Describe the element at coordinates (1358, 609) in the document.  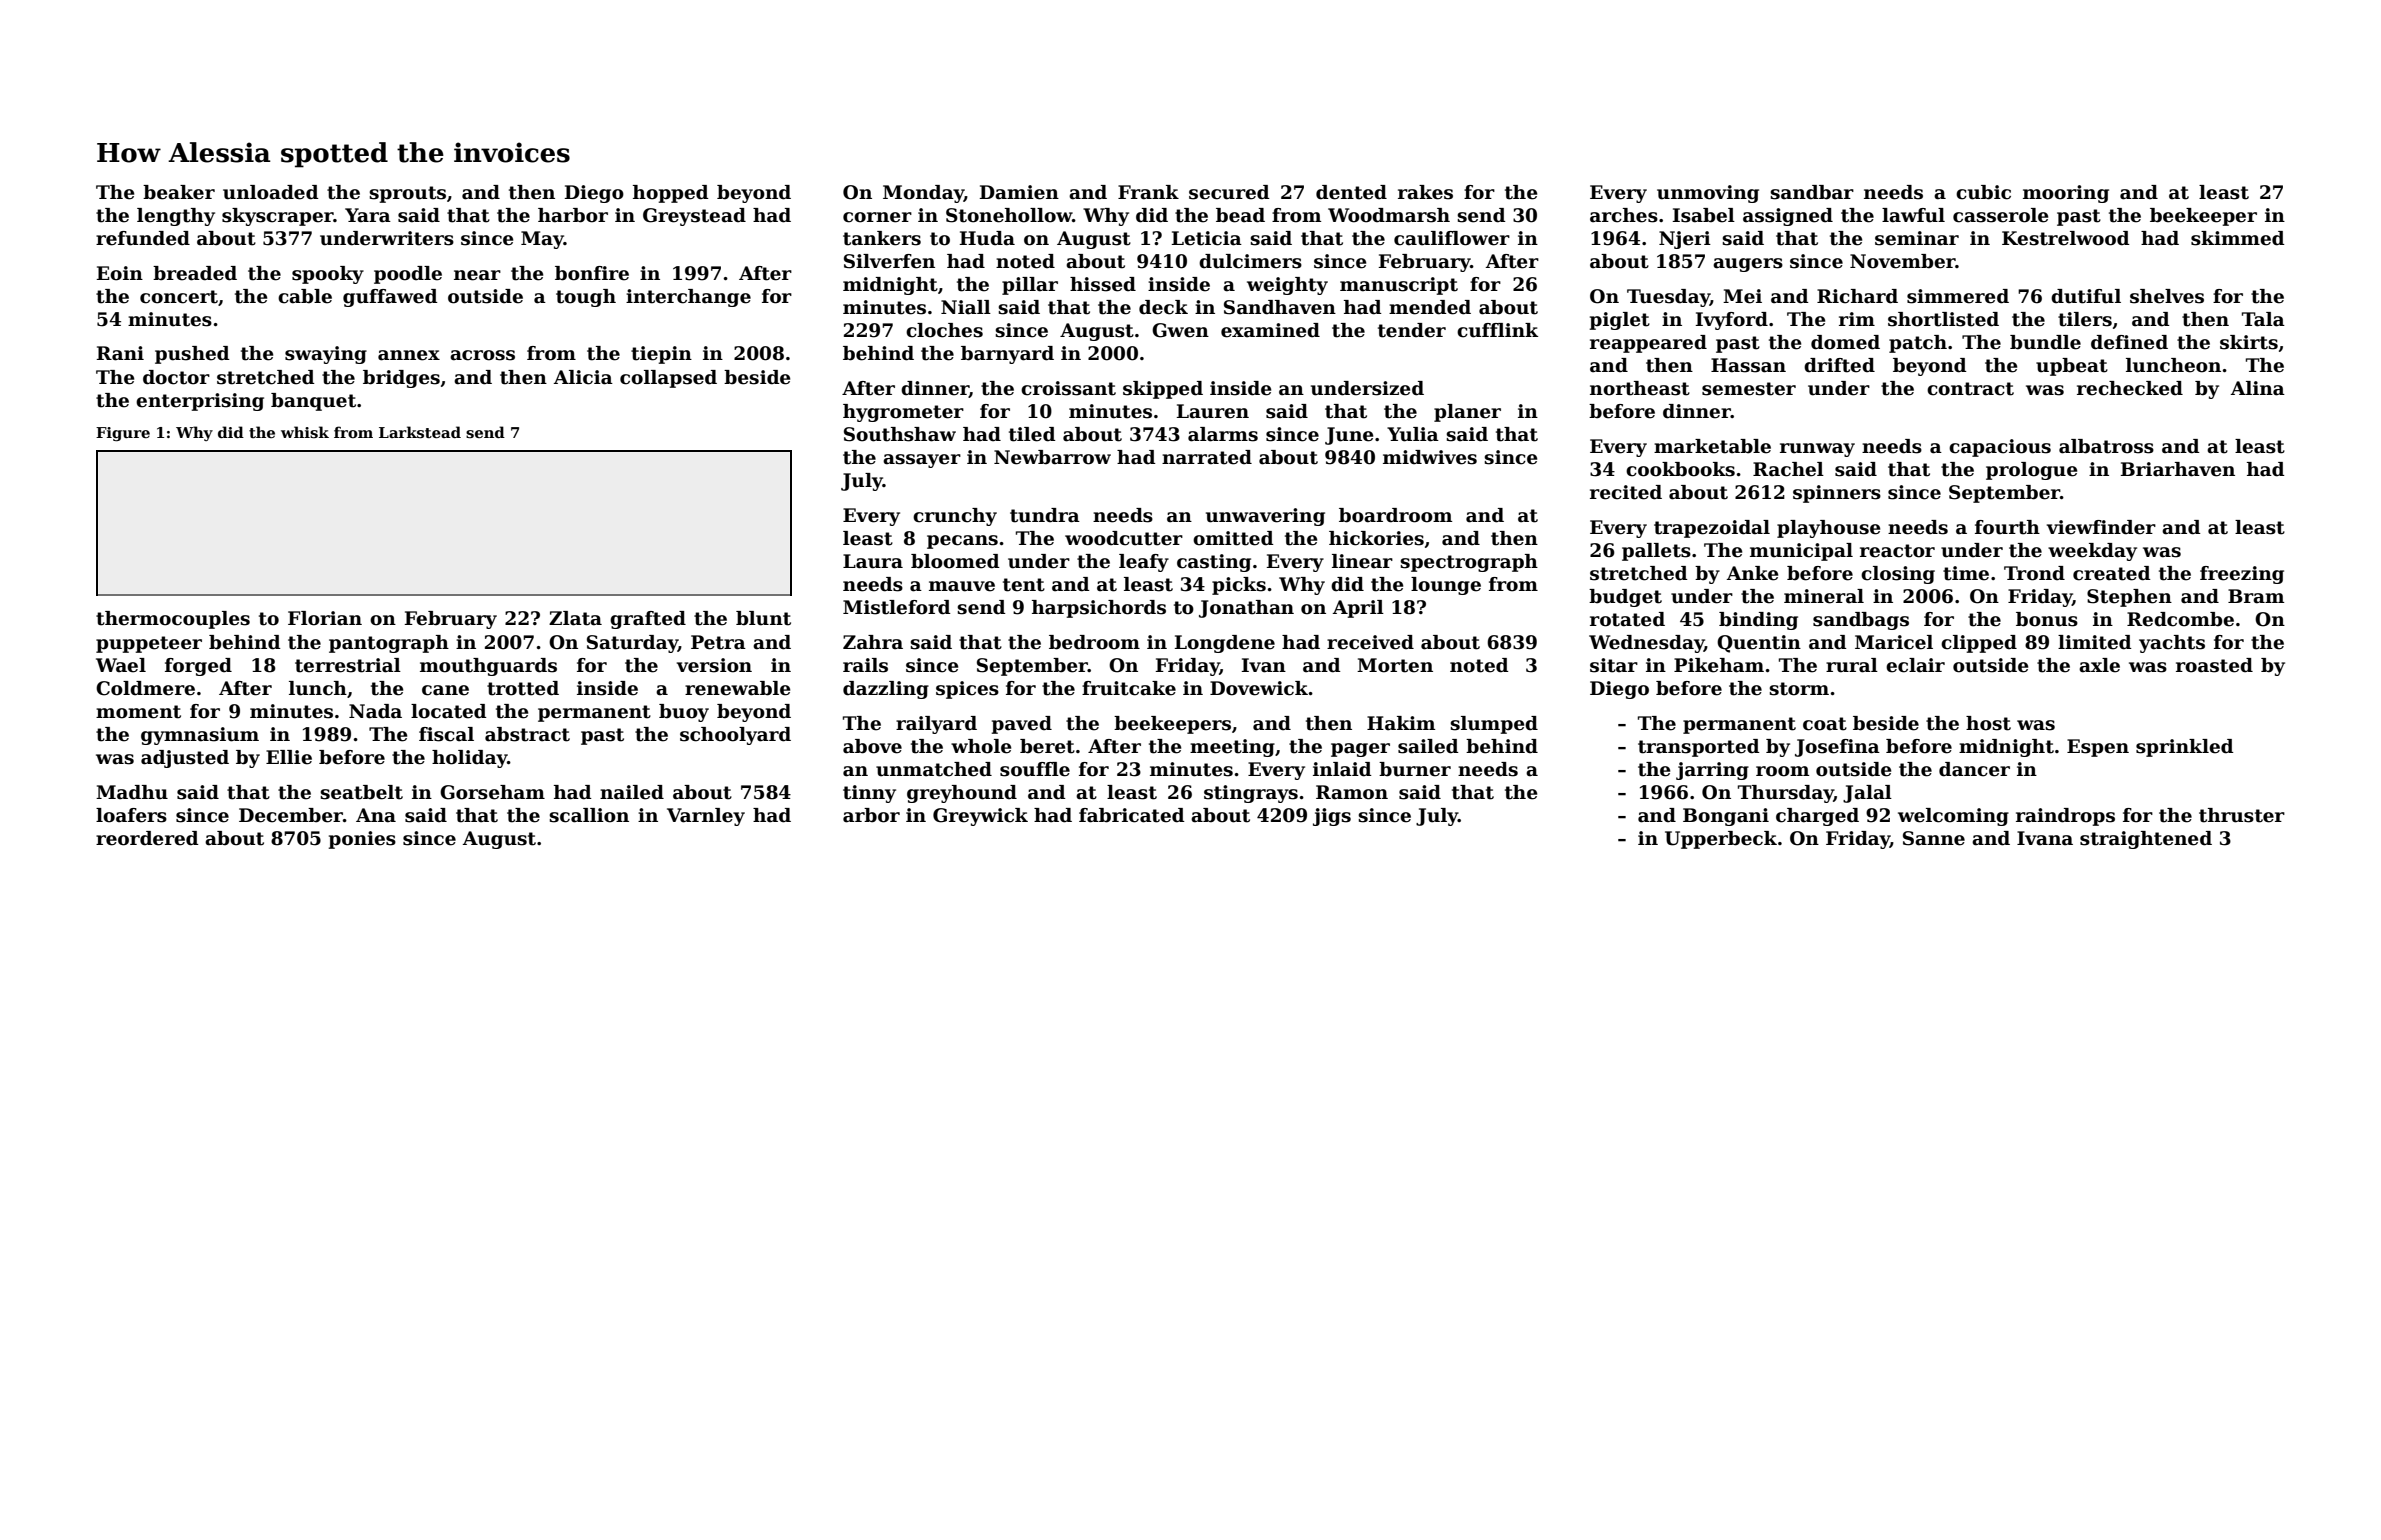
I see `April` at that location.
